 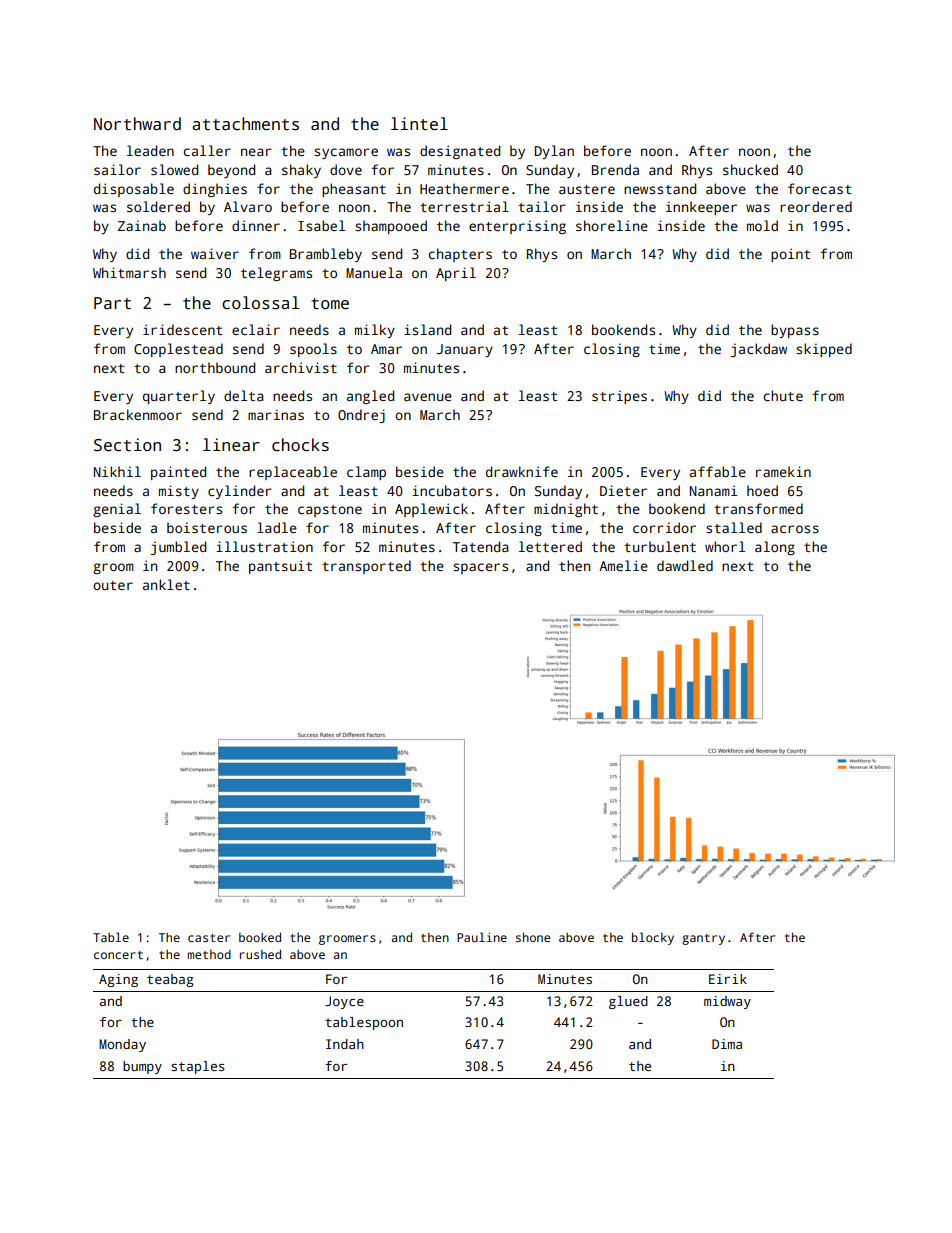 I want to click on staples, so click(x=198, y=1067).
